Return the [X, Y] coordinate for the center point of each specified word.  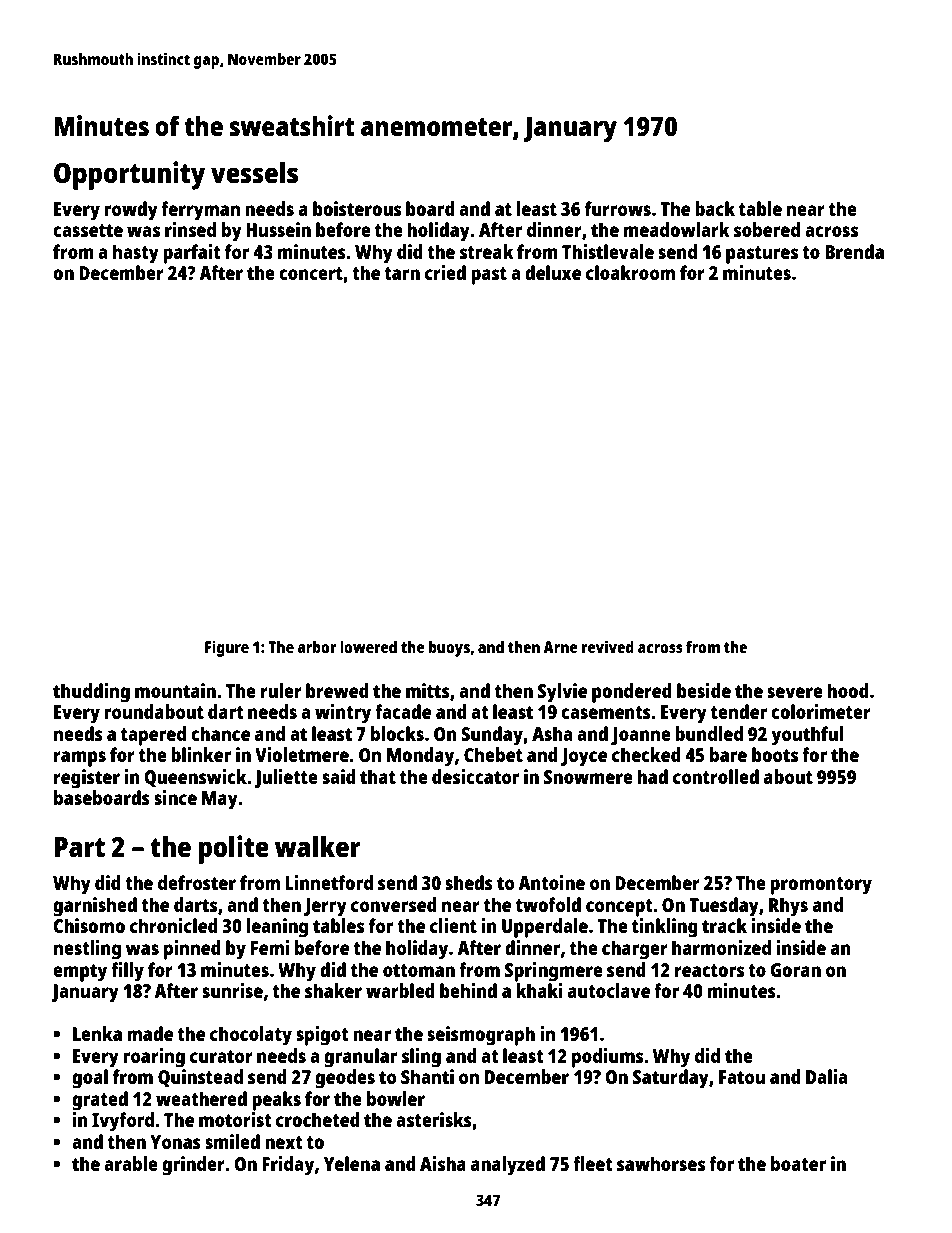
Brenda [854, 251]
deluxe [553, 272]
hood [848, 690]
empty [80, 973]
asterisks [434, 1119]
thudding [91, 693]
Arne [560, 647]
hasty [136, 254]
